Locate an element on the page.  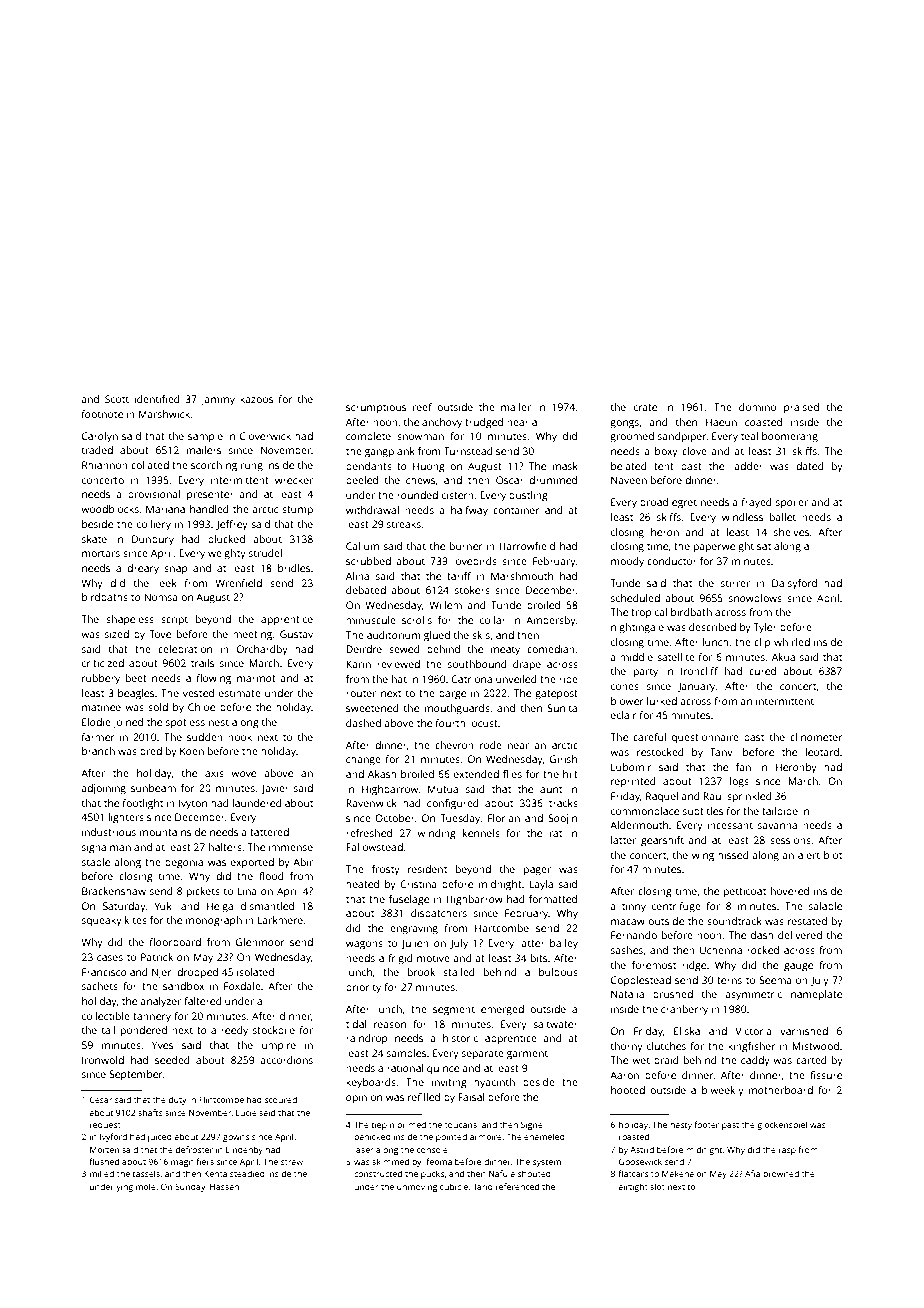
pager is located at coordinates (537, 871).
